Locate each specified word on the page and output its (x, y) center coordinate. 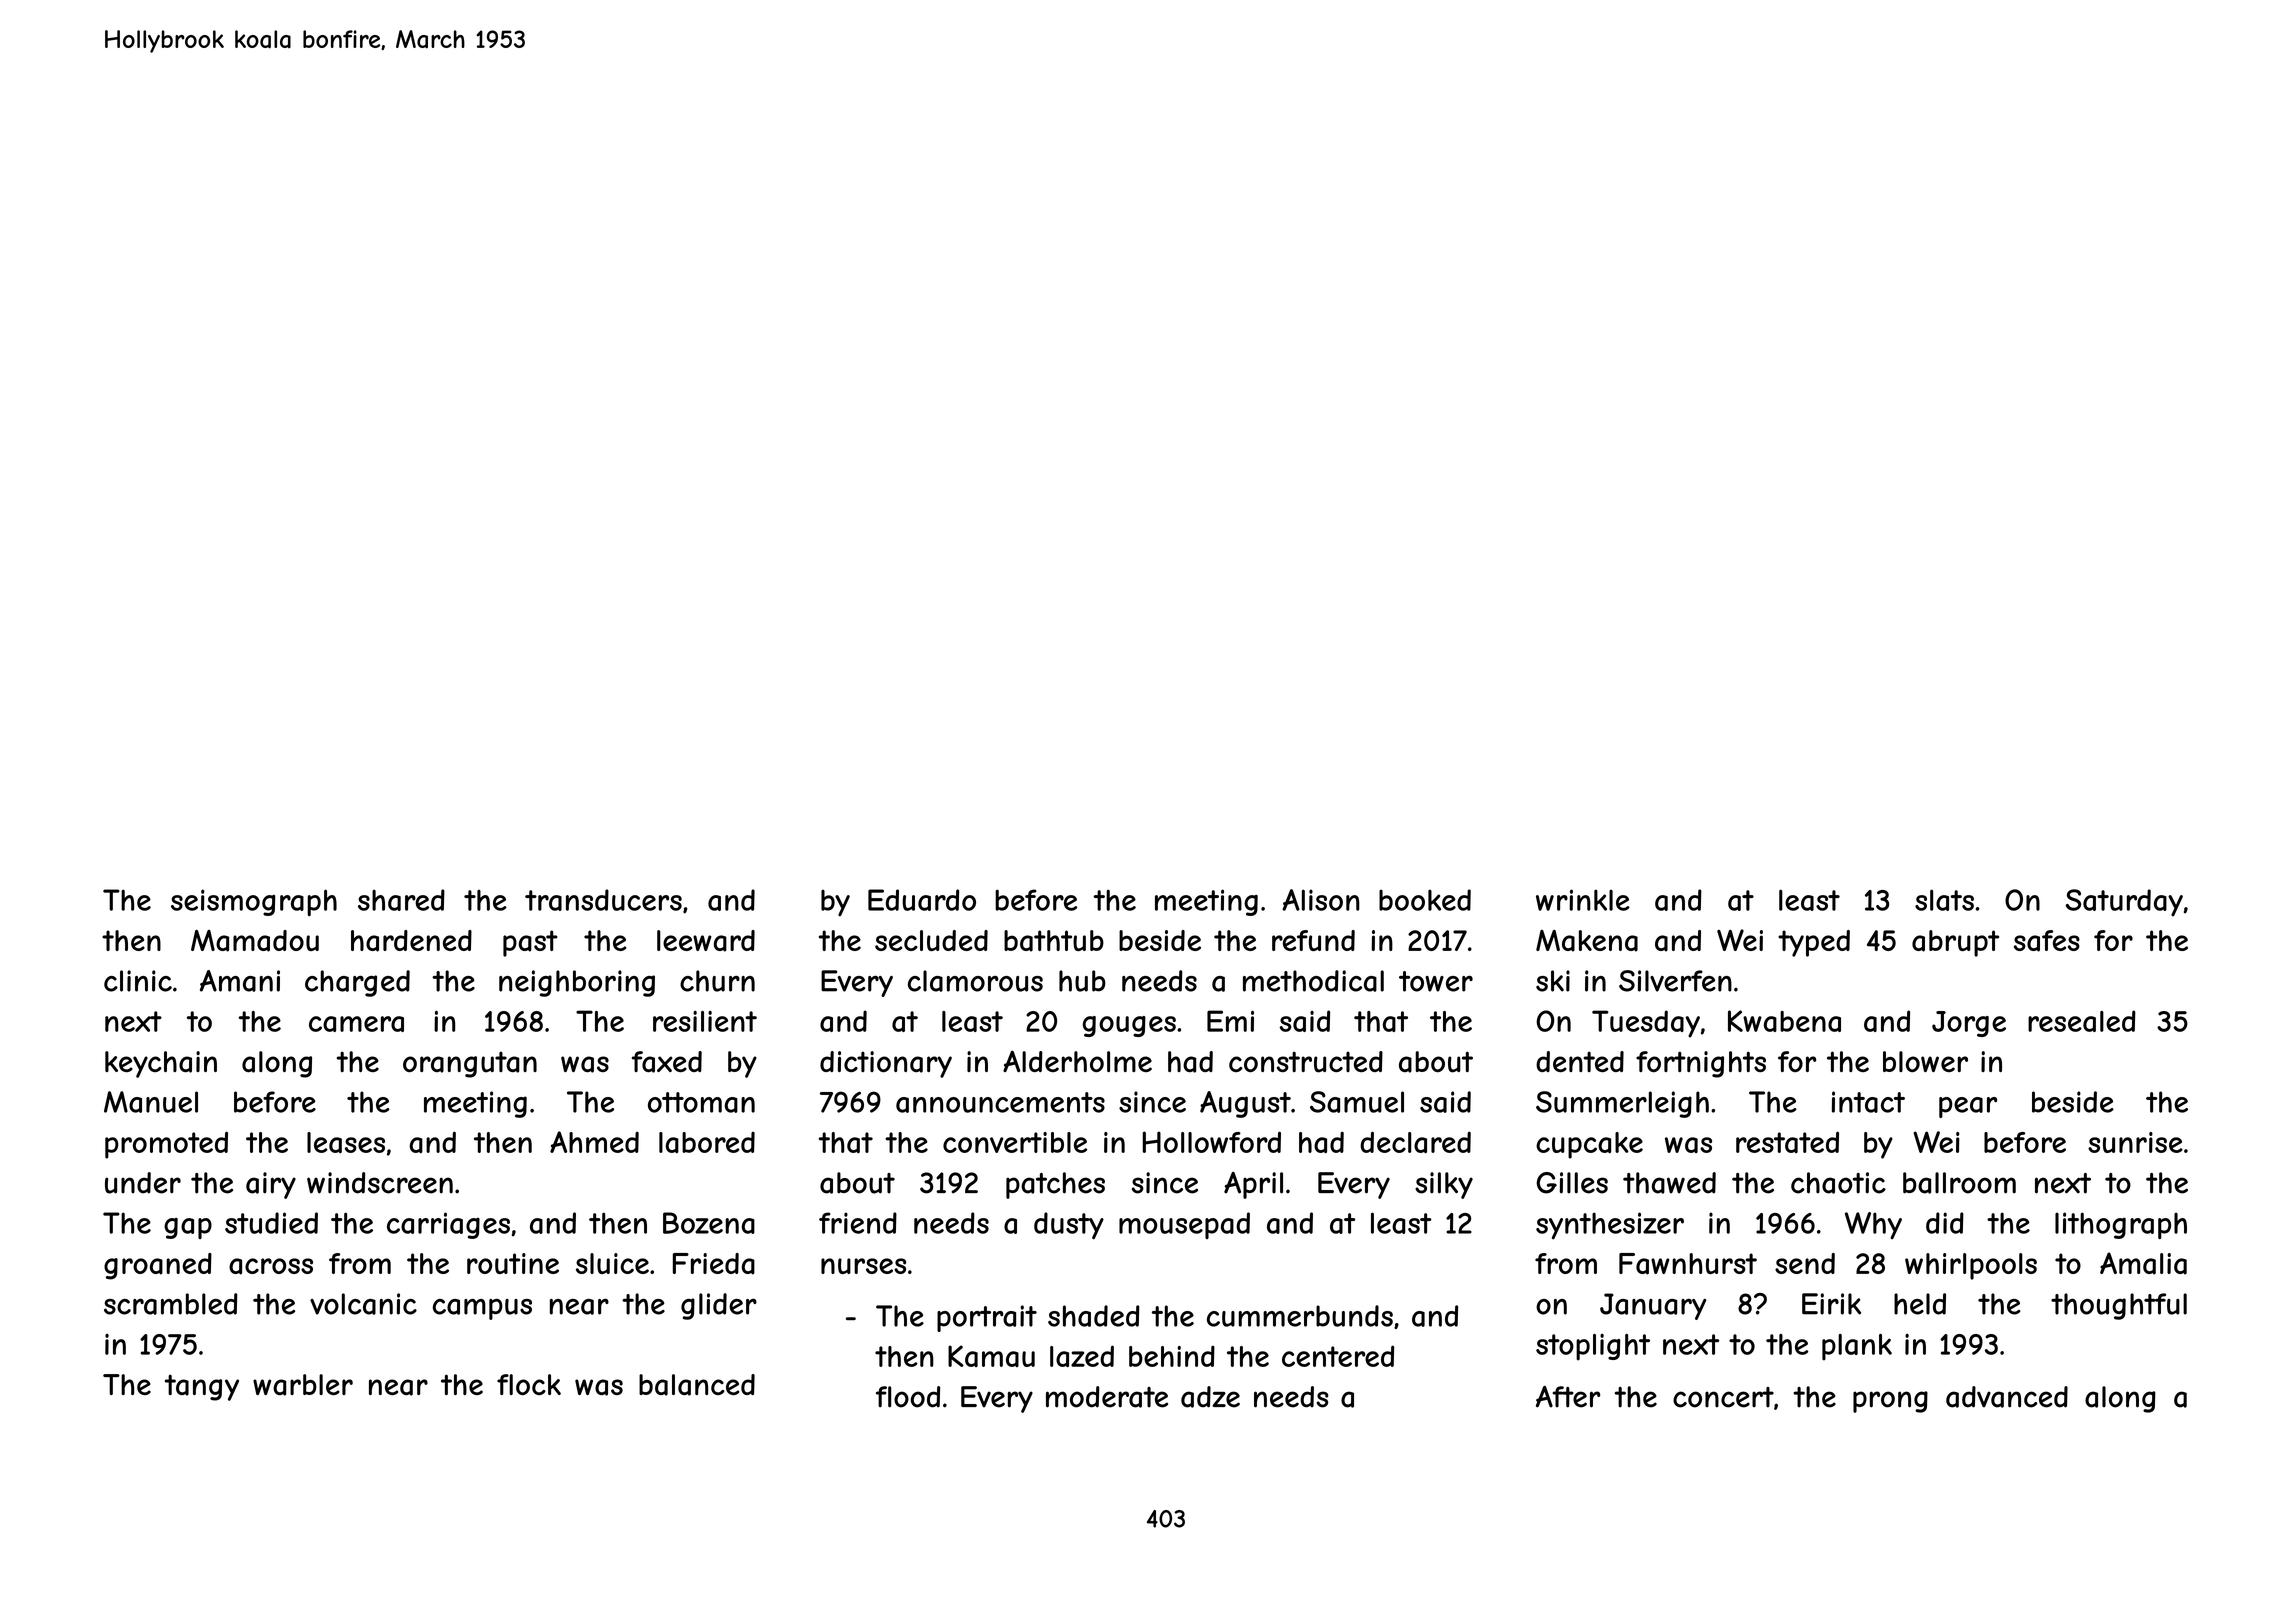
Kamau (991, 1356)
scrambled (171, 1304)
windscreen (380, 1183)
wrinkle (1583, 900)
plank (1857, 1347)
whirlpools (1971, 1266)
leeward (706, 941)
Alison (1321, 900)
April (1253, 1185)
